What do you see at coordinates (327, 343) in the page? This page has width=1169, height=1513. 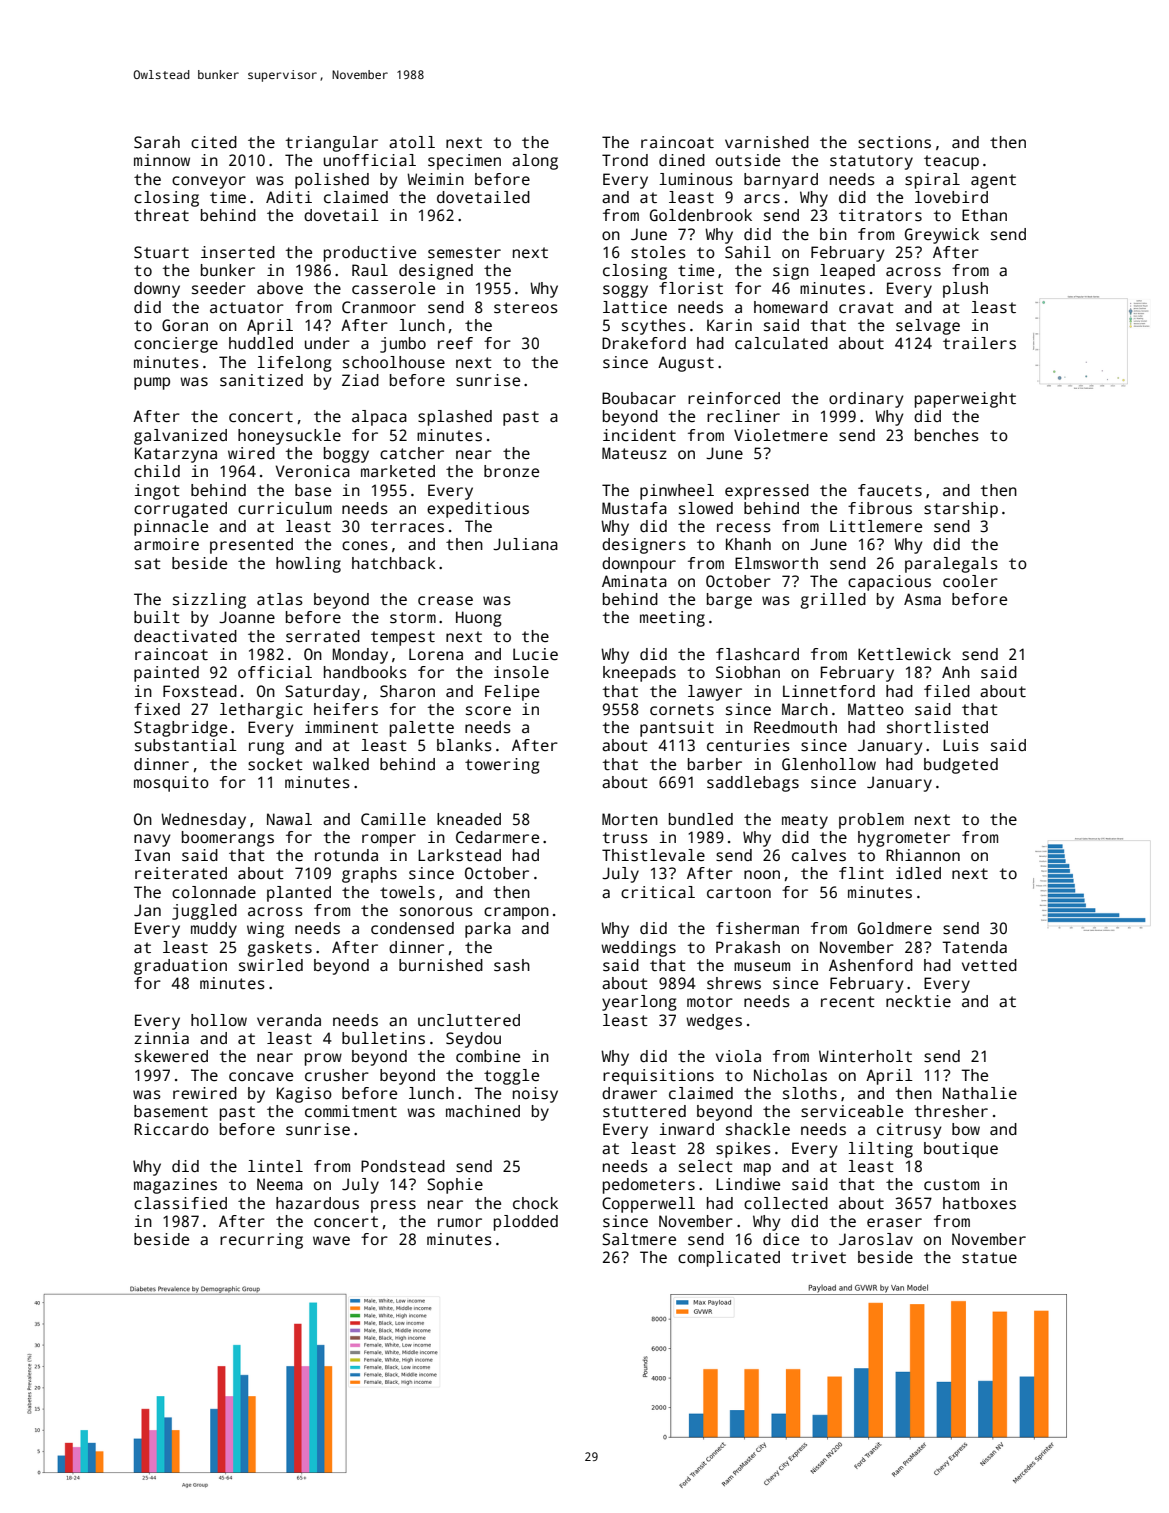 I see `under` at bounding box center [327, 343].
